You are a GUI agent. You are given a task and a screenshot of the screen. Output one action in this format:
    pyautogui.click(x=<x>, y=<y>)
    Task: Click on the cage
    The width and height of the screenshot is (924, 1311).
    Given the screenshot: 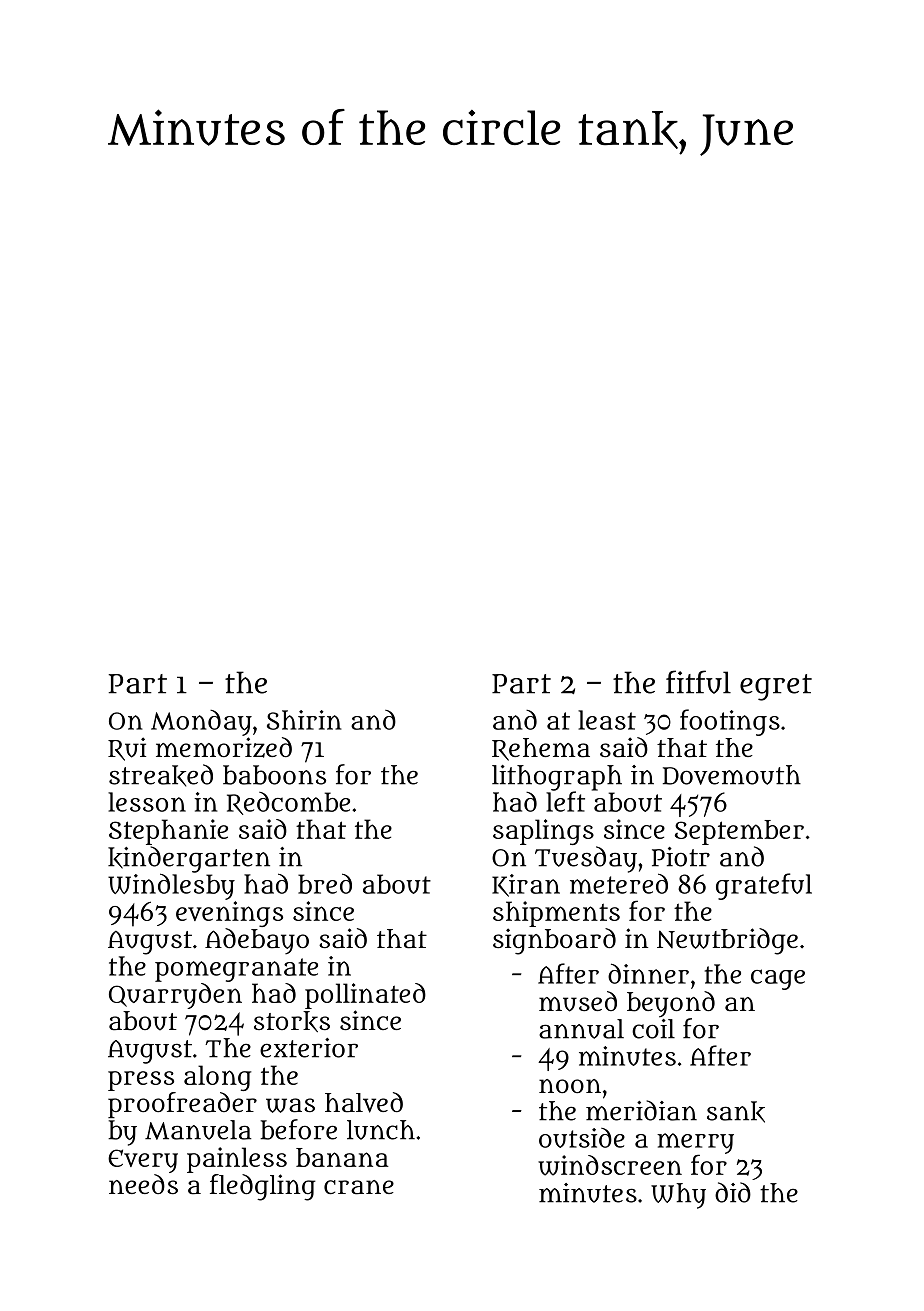 What is the action you would take?
    pyautogui.click(x=778, y=979)
